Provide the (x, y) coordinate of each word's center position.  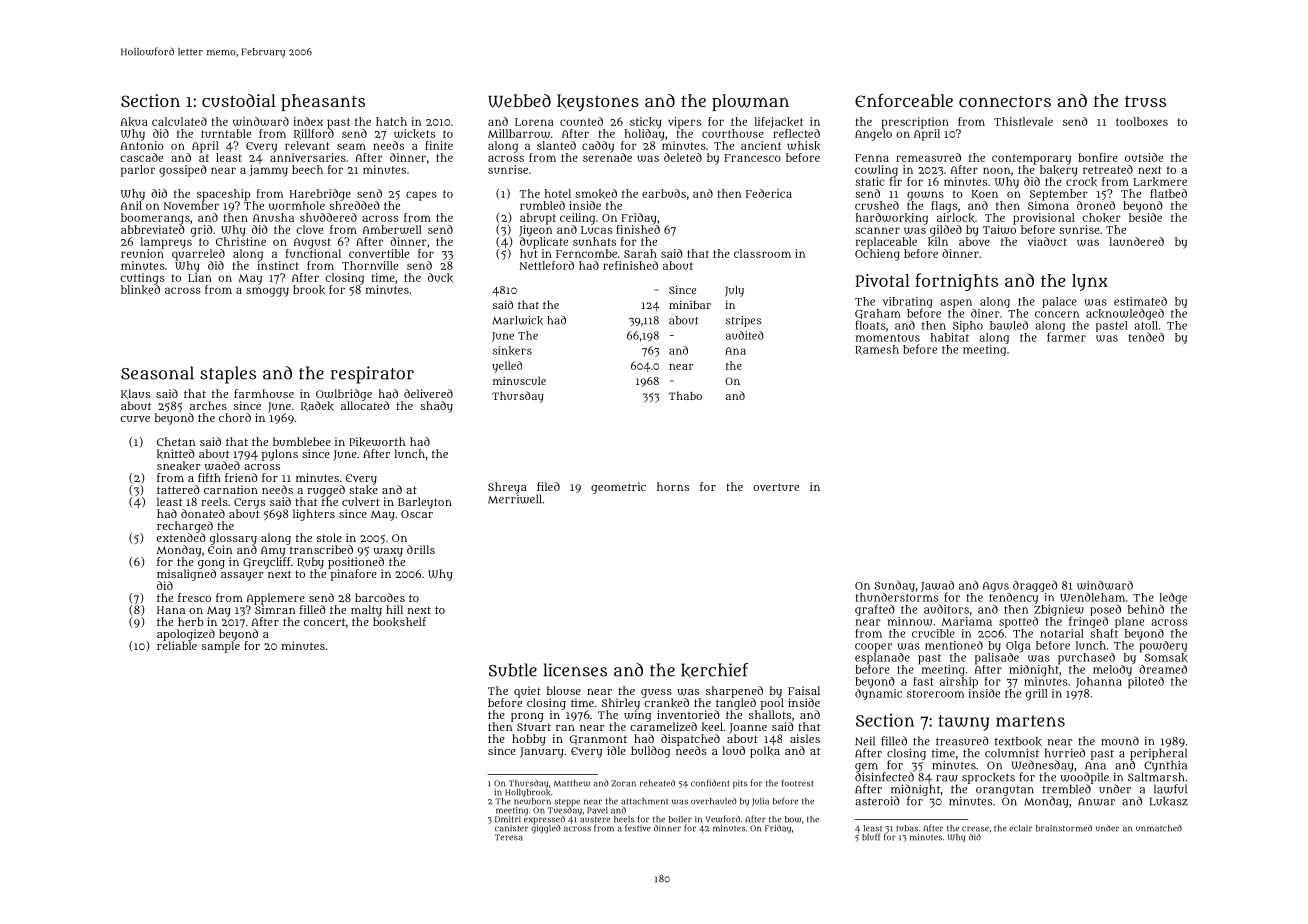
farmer (1066, 337)
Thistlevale (1023, 121)
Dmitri (508, 819)
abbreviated (153, 229)
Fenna (872, 158)
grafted (875, 610)
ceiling (577, 219)
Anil (131, 205)
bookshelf (399, 622)
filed (548, 486)
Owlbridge (344, 395)
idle (616, 750)
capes (421, 196)
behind (1146, 609)
